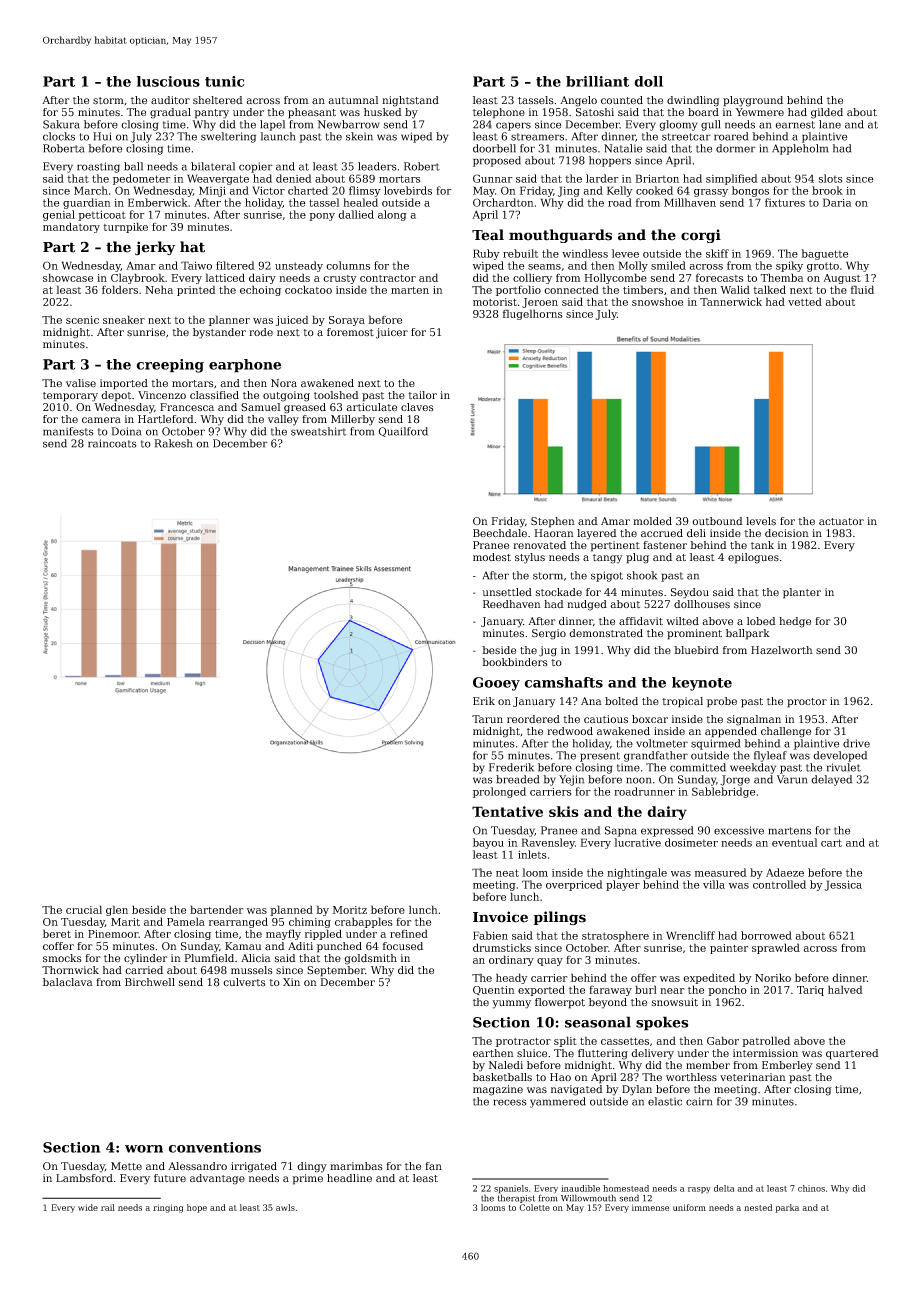  What do you see at coordinates (750, 191) in the document?
I see `bongos` at bounding box center [750, 191].
